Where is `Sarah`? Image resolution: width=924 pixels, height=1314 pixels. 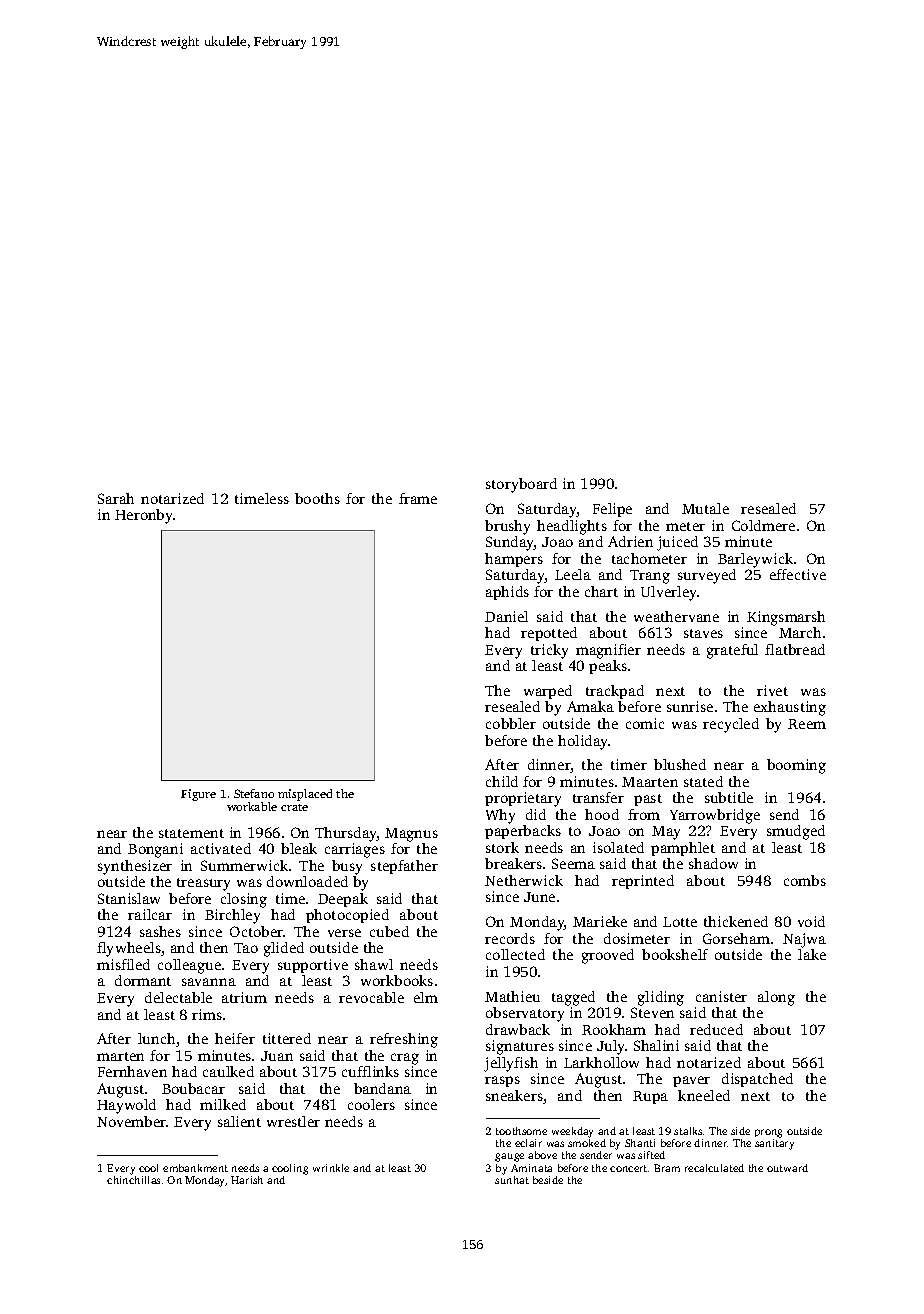
Sarah is located at coordinates (116, 498).
